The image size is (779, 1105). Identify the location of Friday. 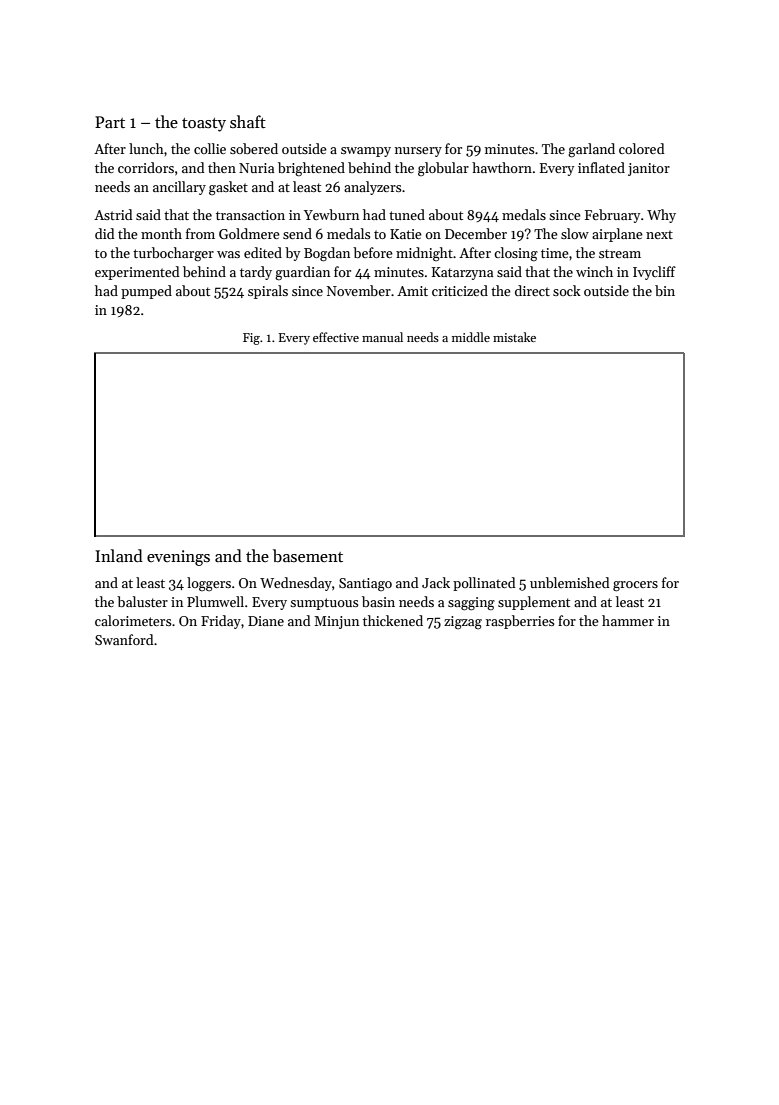
(221, 622).
